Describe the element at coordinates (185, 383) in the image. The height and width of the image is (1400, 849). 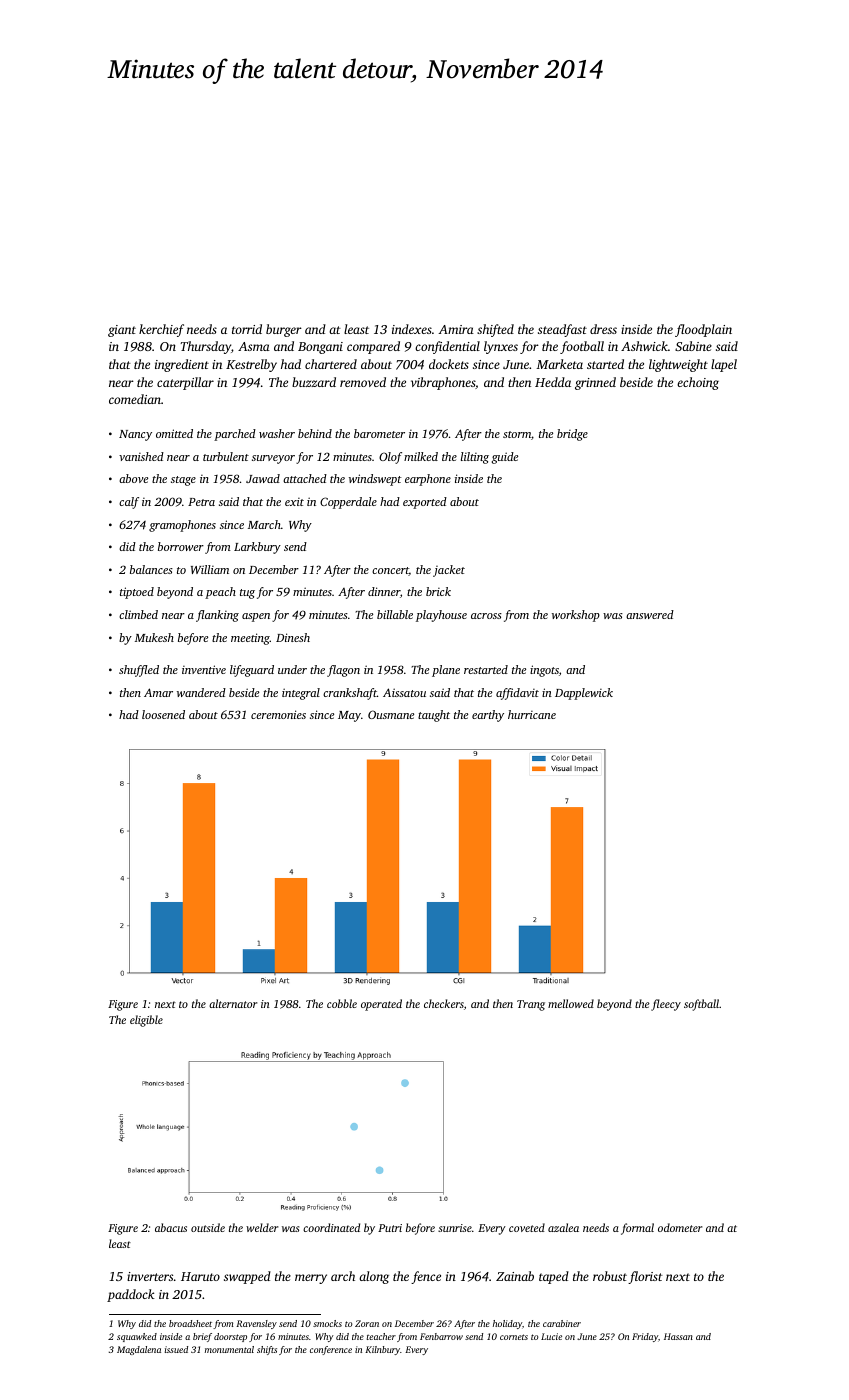
I see `caterpillar` at that location.
